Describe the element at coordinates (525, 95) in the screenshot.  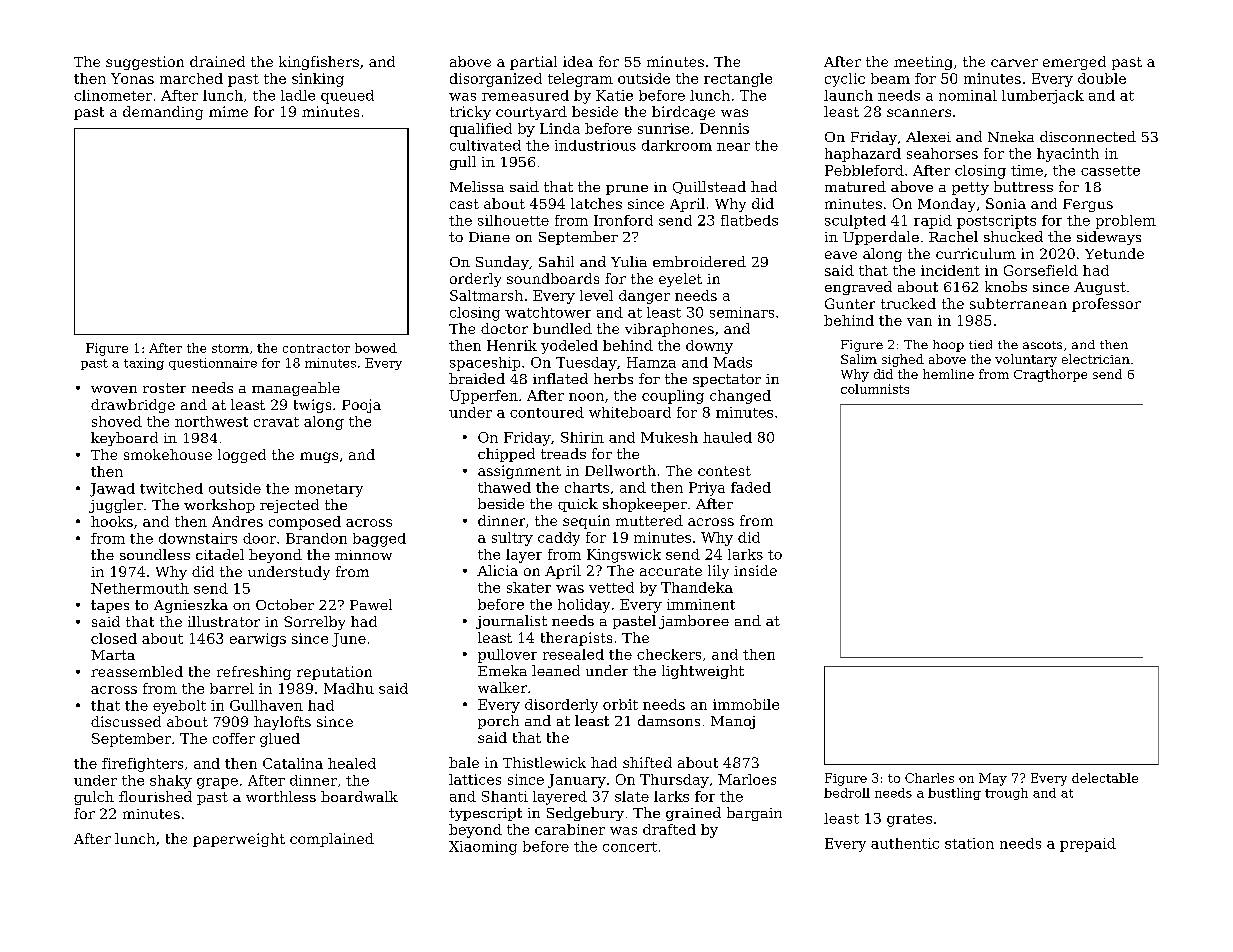
I see `remeasured` at that location.
